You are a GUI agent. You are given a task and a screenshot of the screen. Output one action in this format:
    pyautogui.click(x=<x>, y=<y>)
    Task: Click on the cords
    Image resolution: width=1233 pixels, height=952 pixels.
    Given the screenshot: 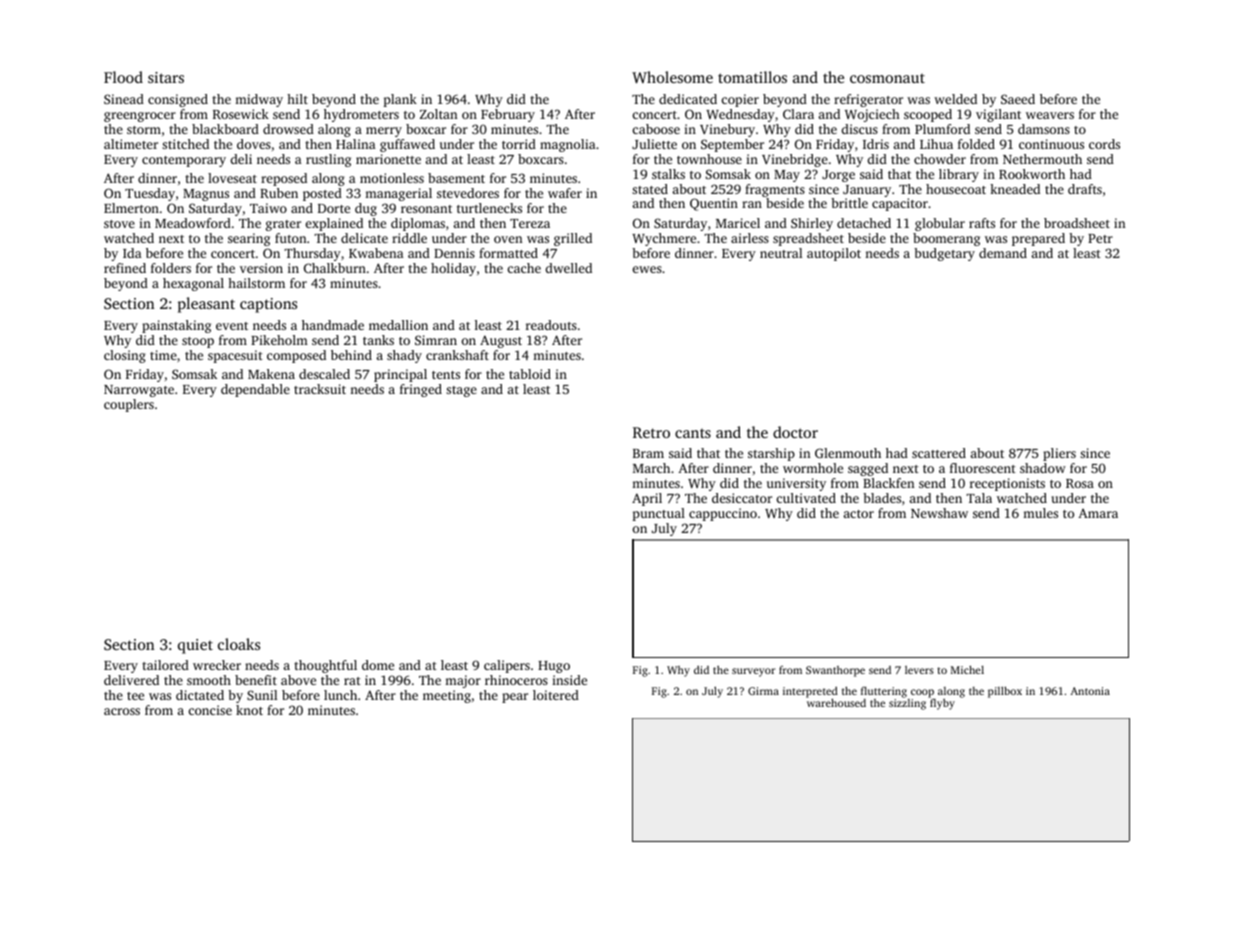 What is the action you would take?
    pyautogui.click(x=1104, y=144)
